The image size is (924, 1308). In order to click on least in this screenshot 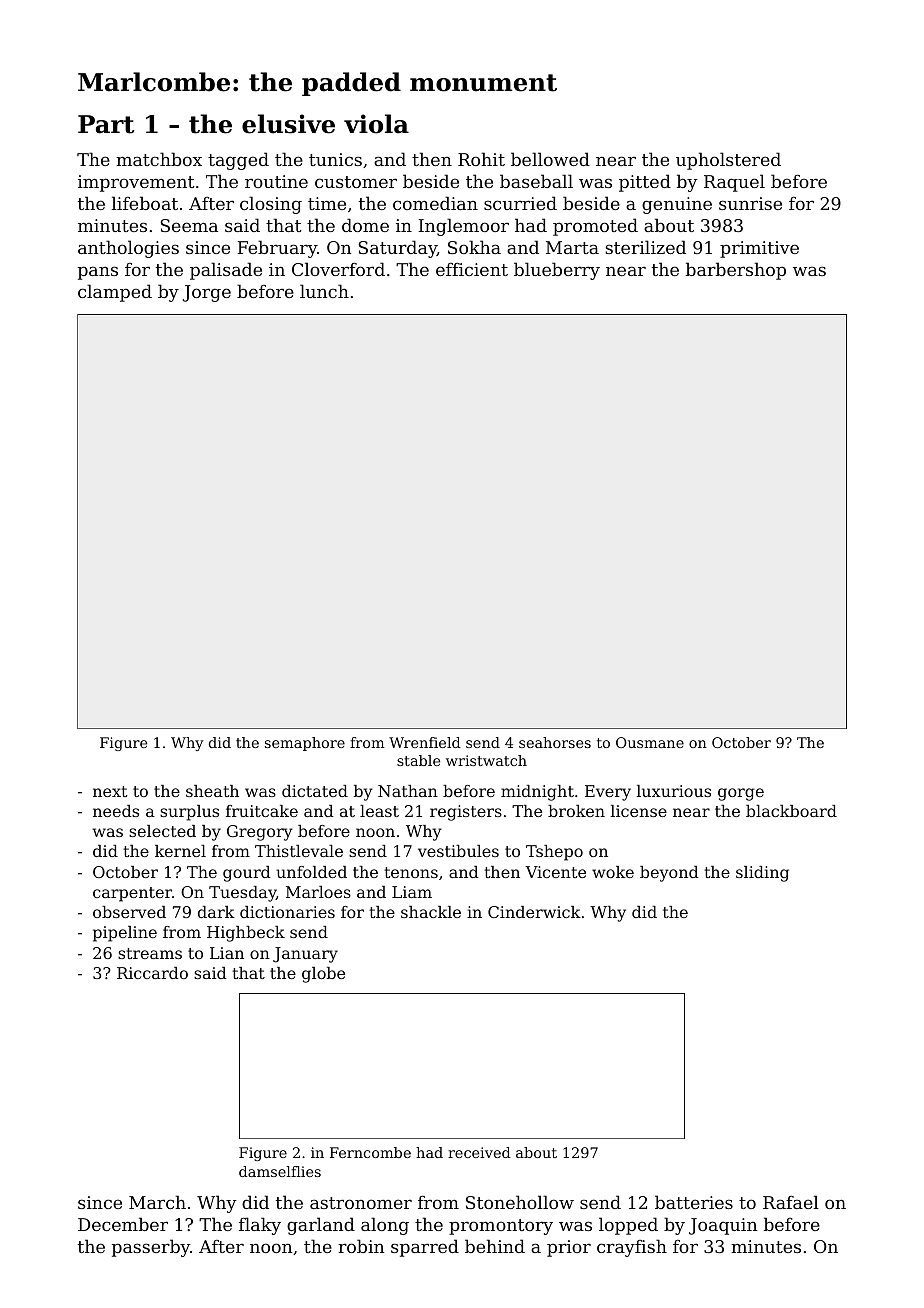, I will do `click(379, 811)`.
